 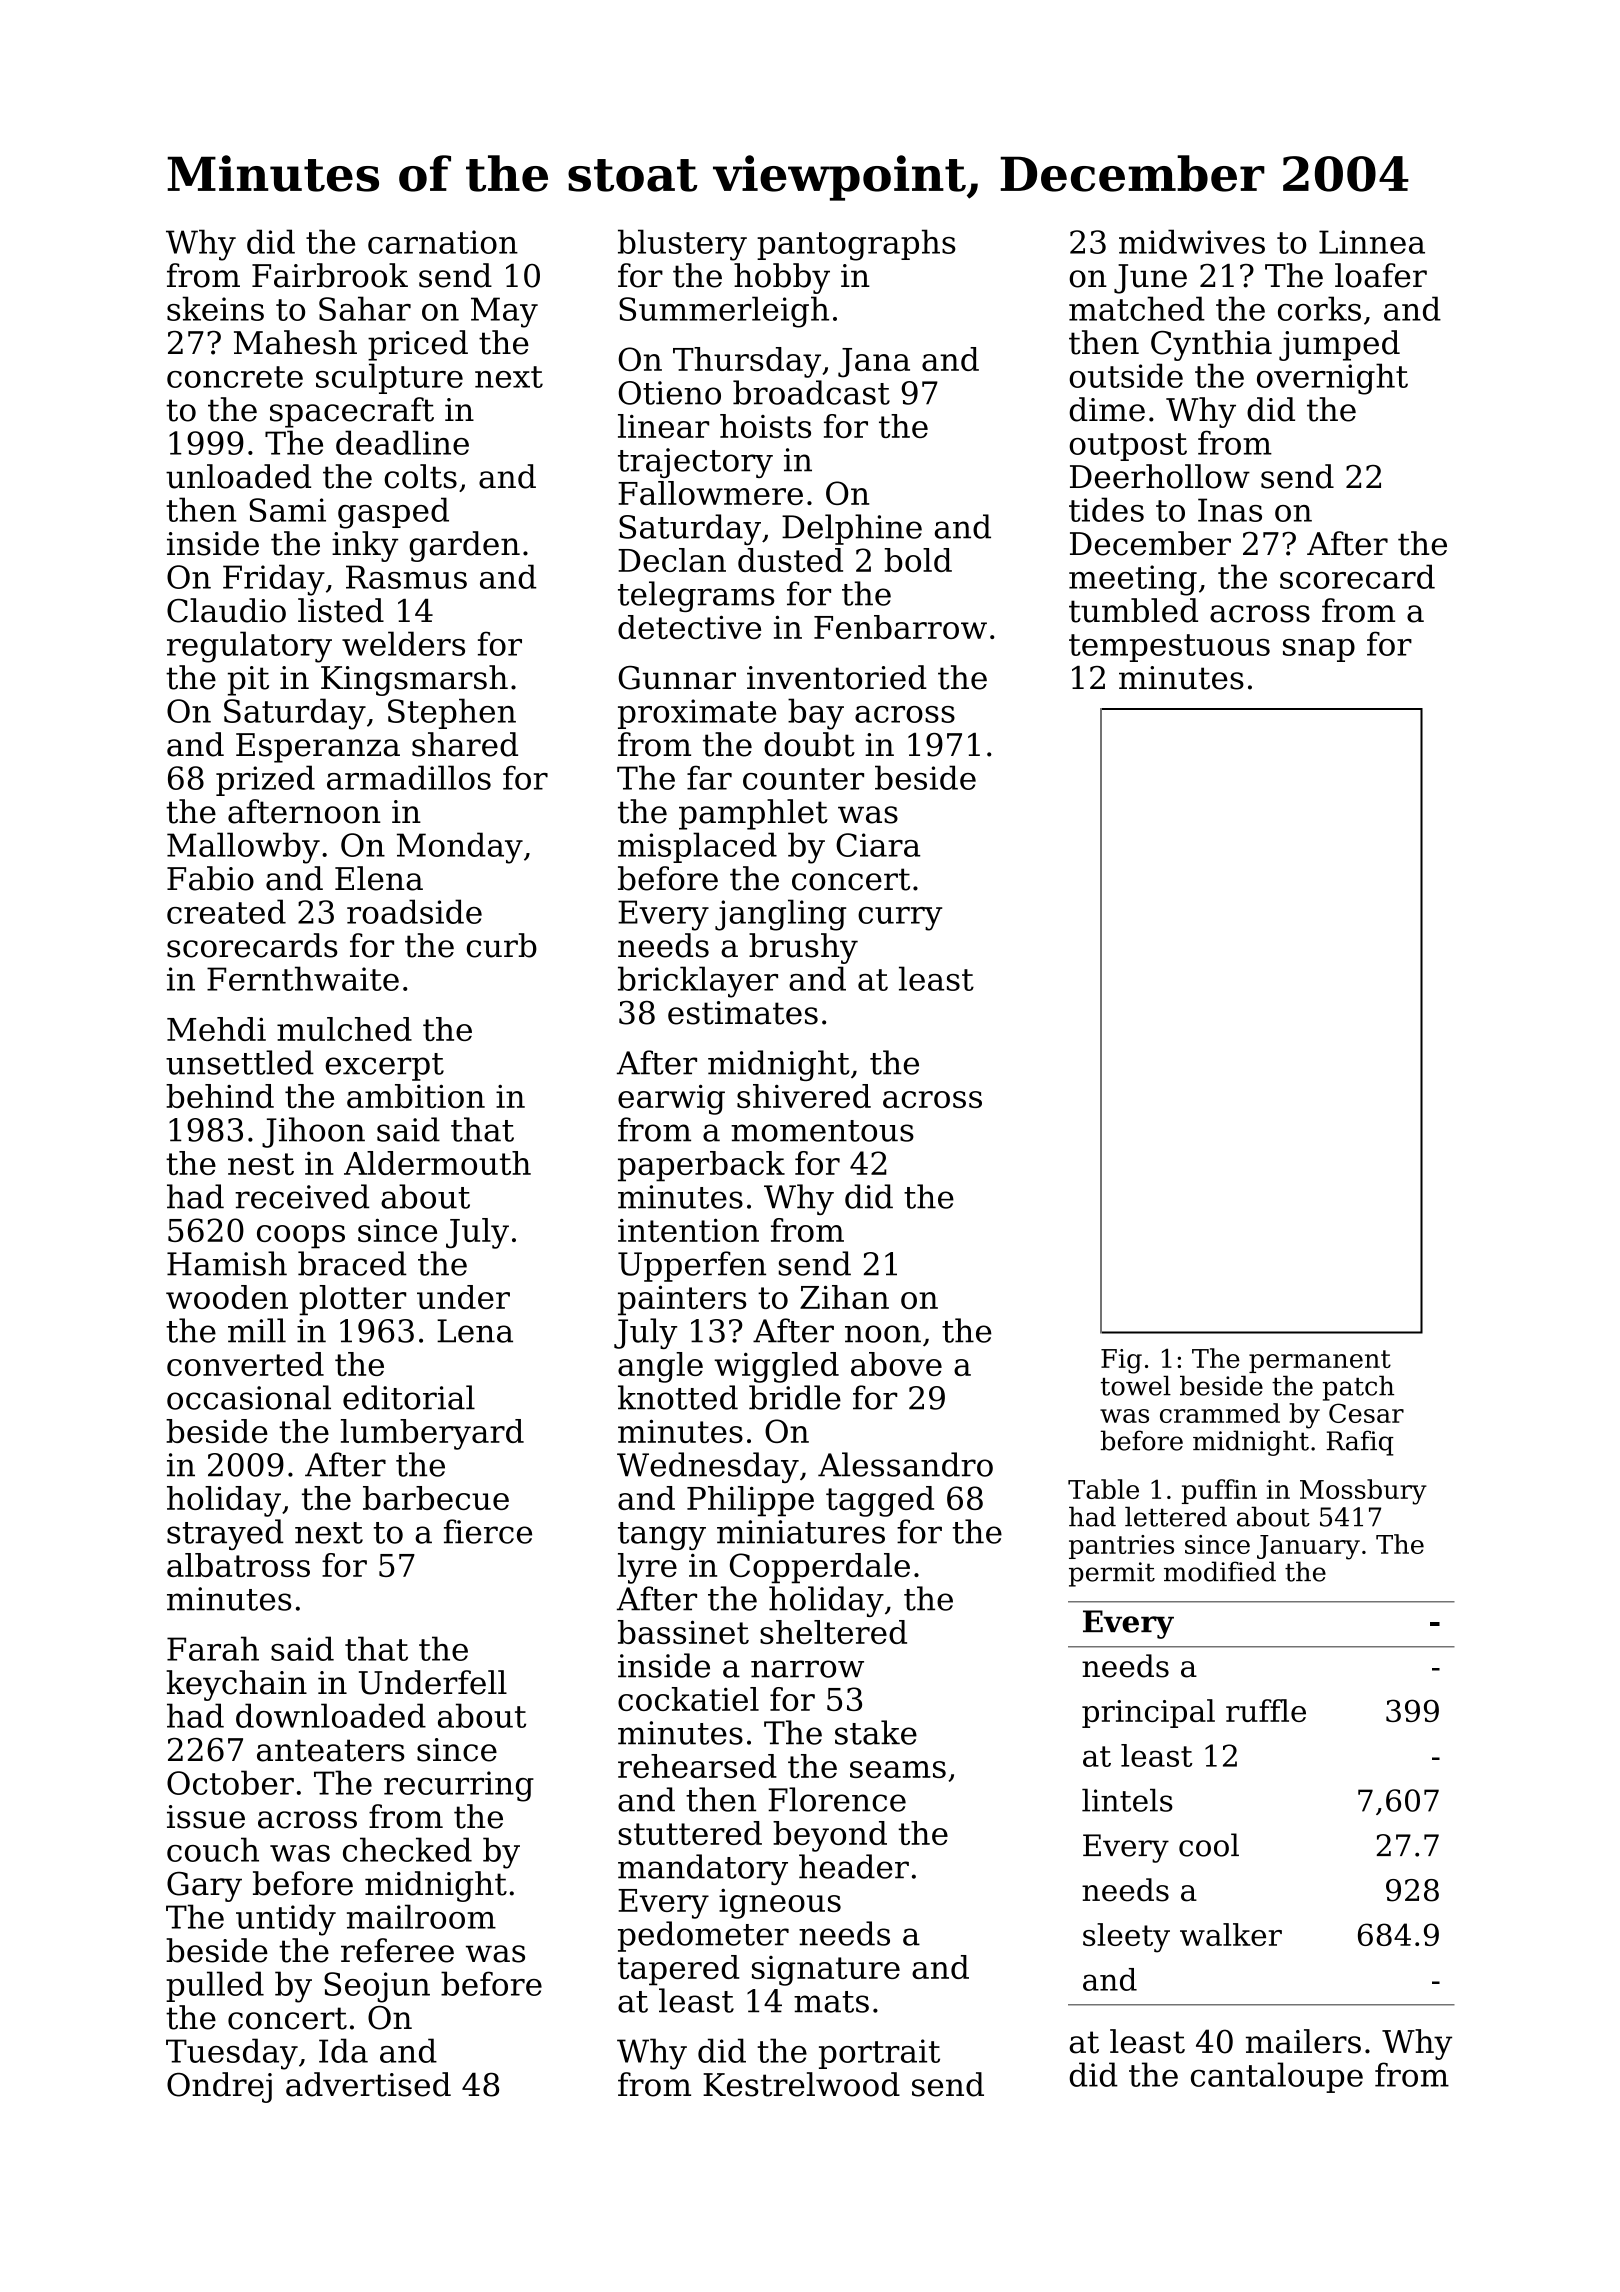 What do you see at coordinates (900, 919) in the screenshot?
I see `curry` at bounding box center [900, 919].
